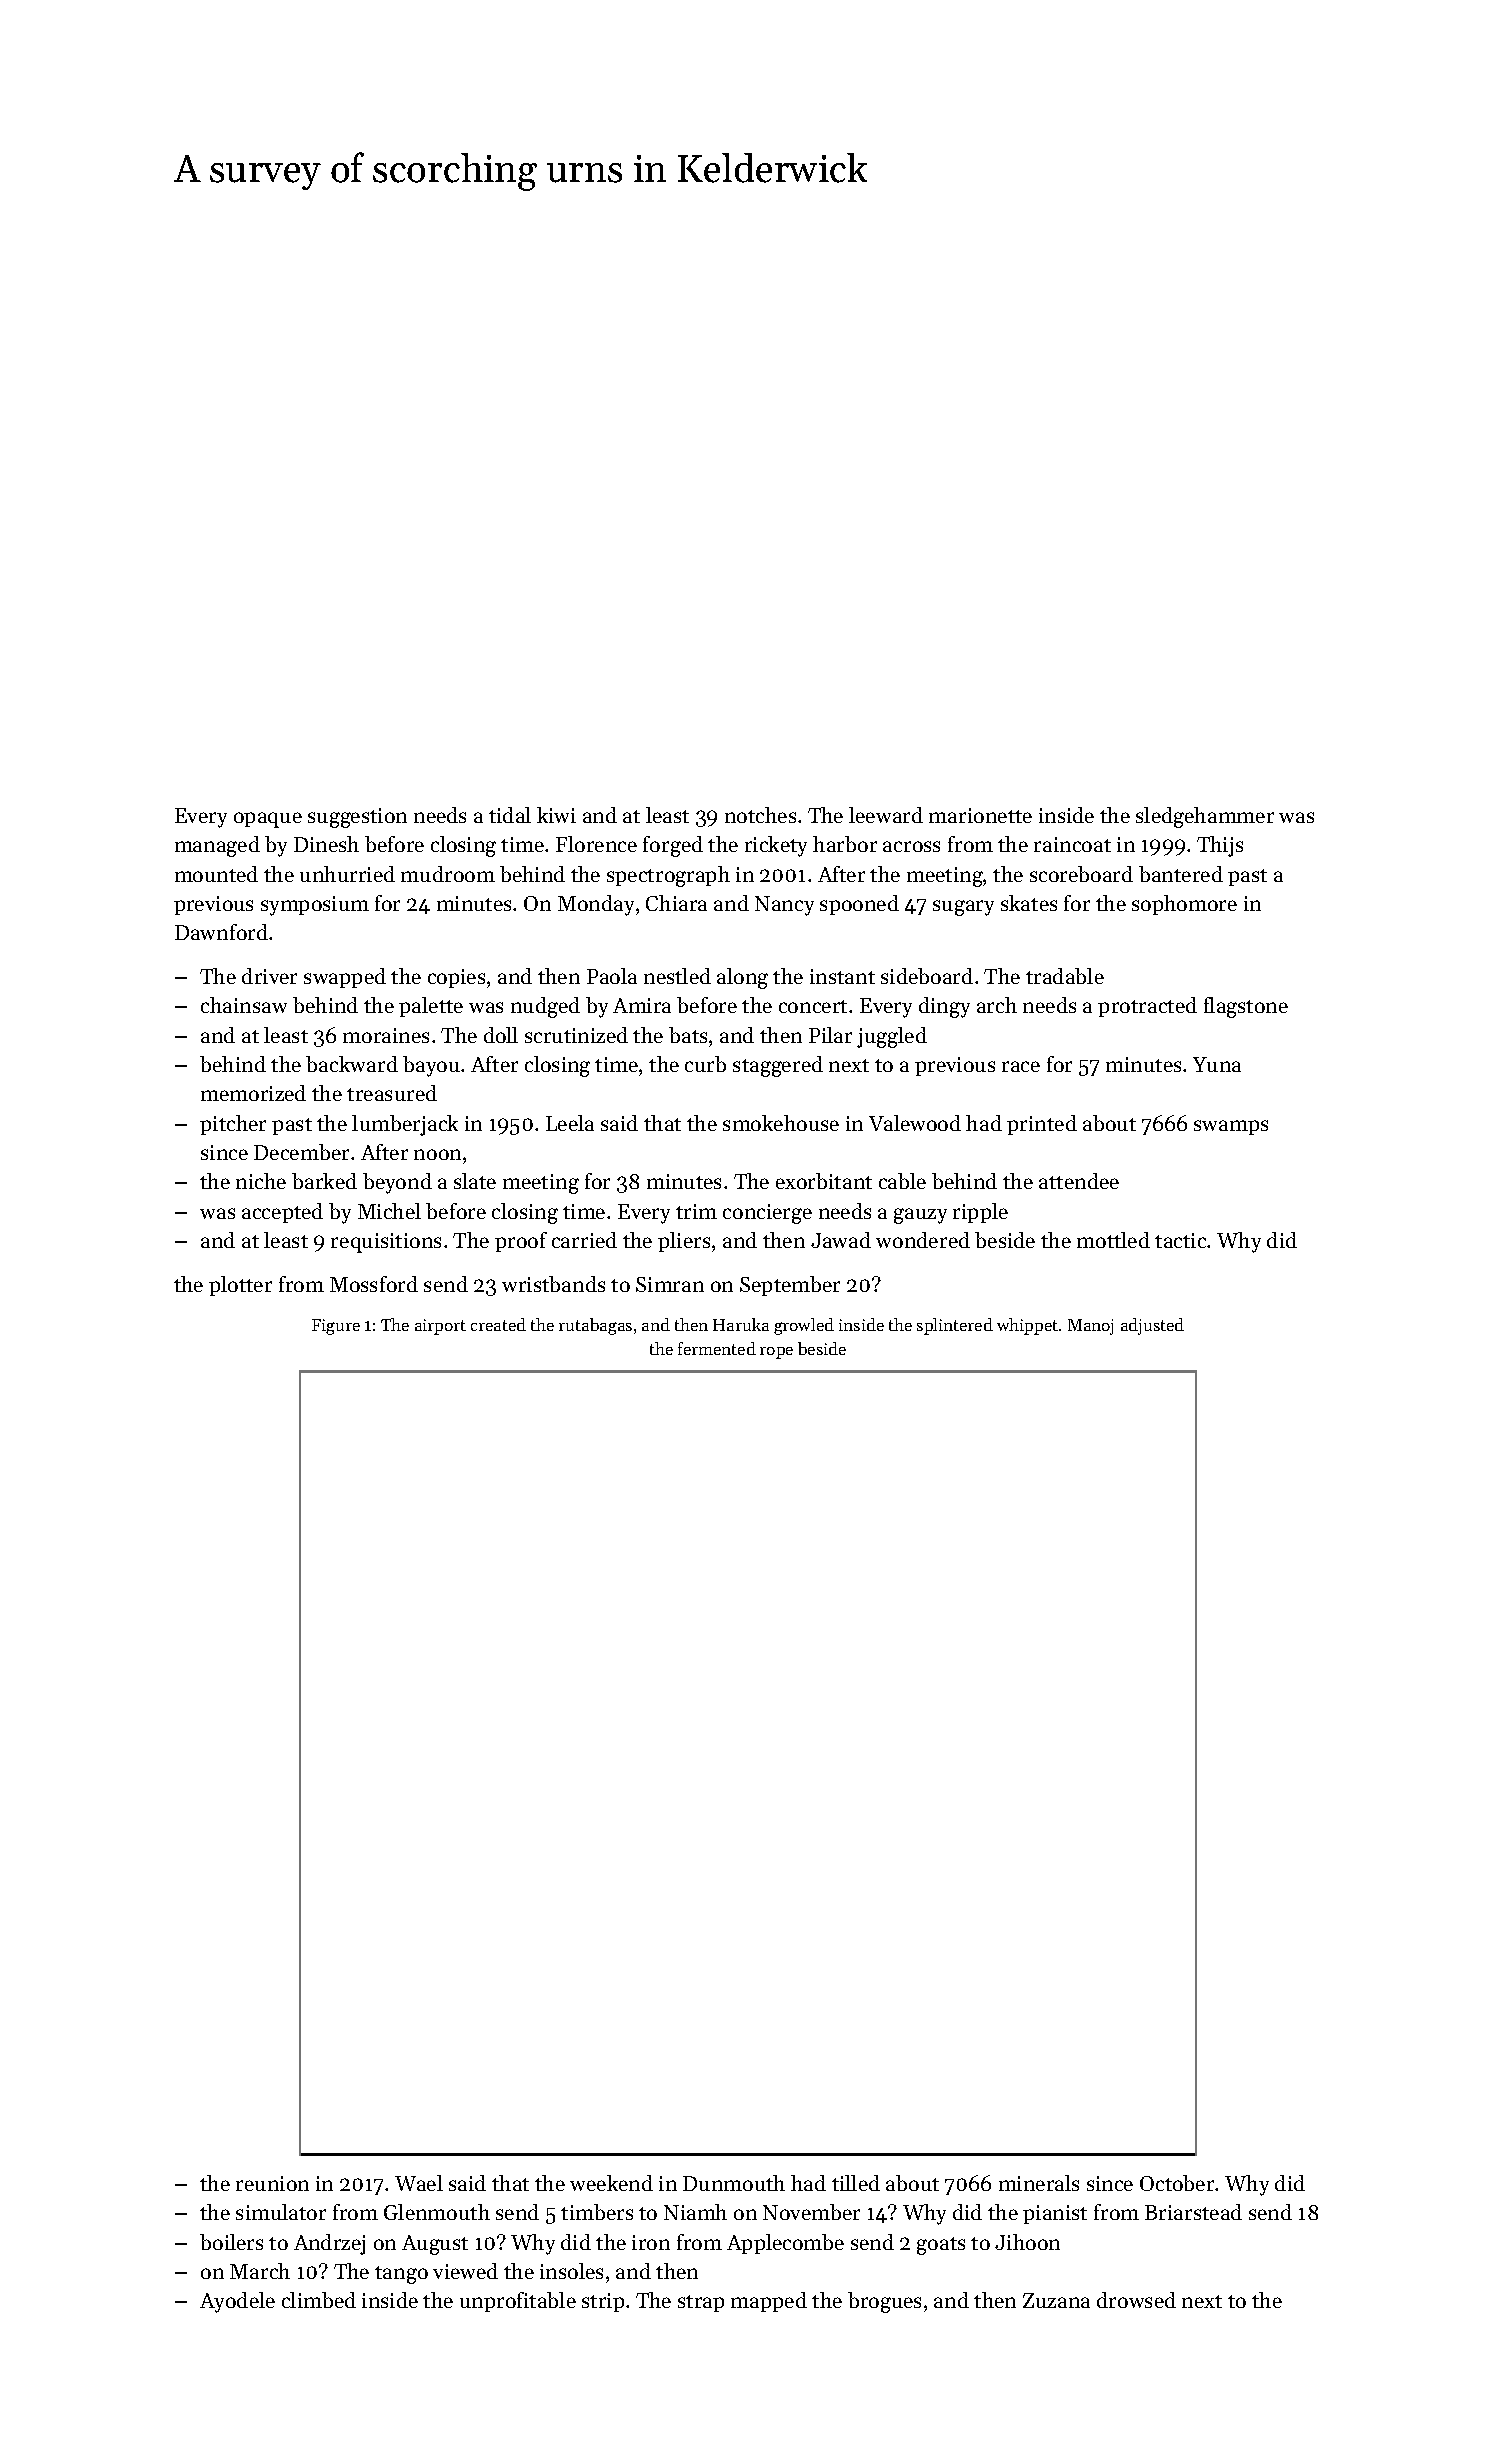 Image resolution: width=1496 pixels, height=2464 pixels. Describe the element at coordinates (1178, 2183) in the image. I see `October` at that location.
